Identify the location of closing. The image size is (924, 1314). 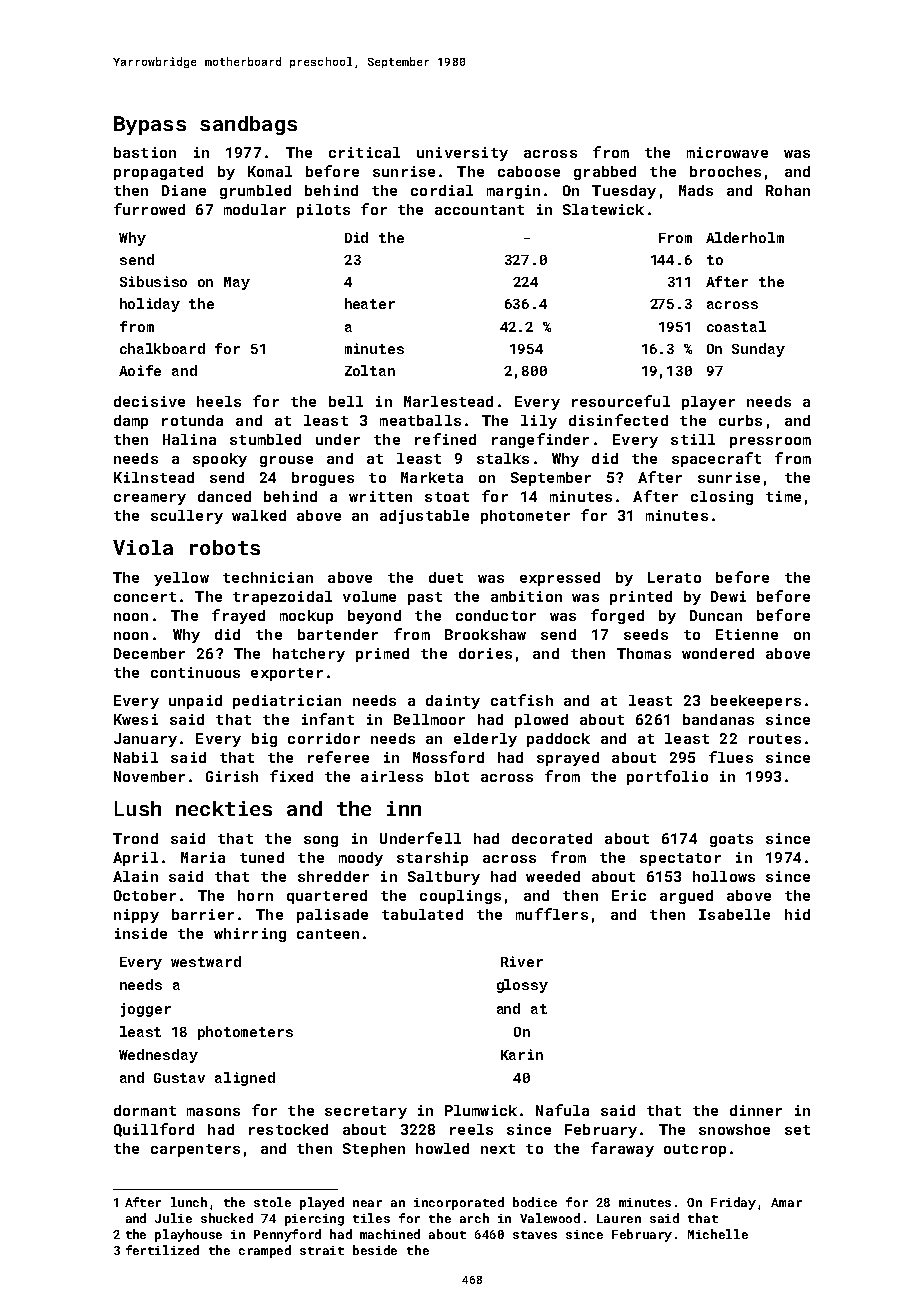
(722, 498).
